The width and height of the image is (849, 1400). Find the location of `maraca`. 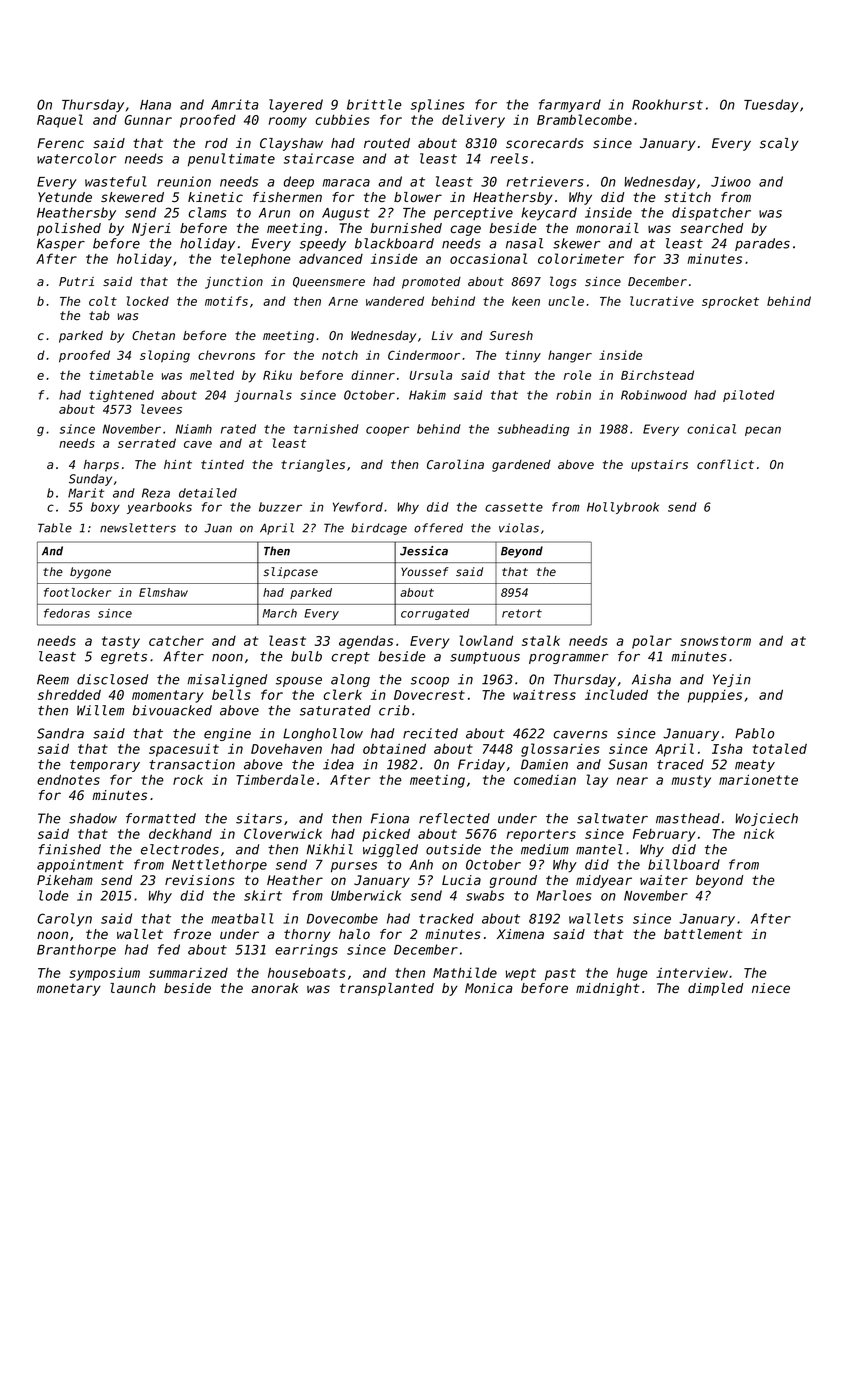

maraca is located at coordinates (346, 183).
